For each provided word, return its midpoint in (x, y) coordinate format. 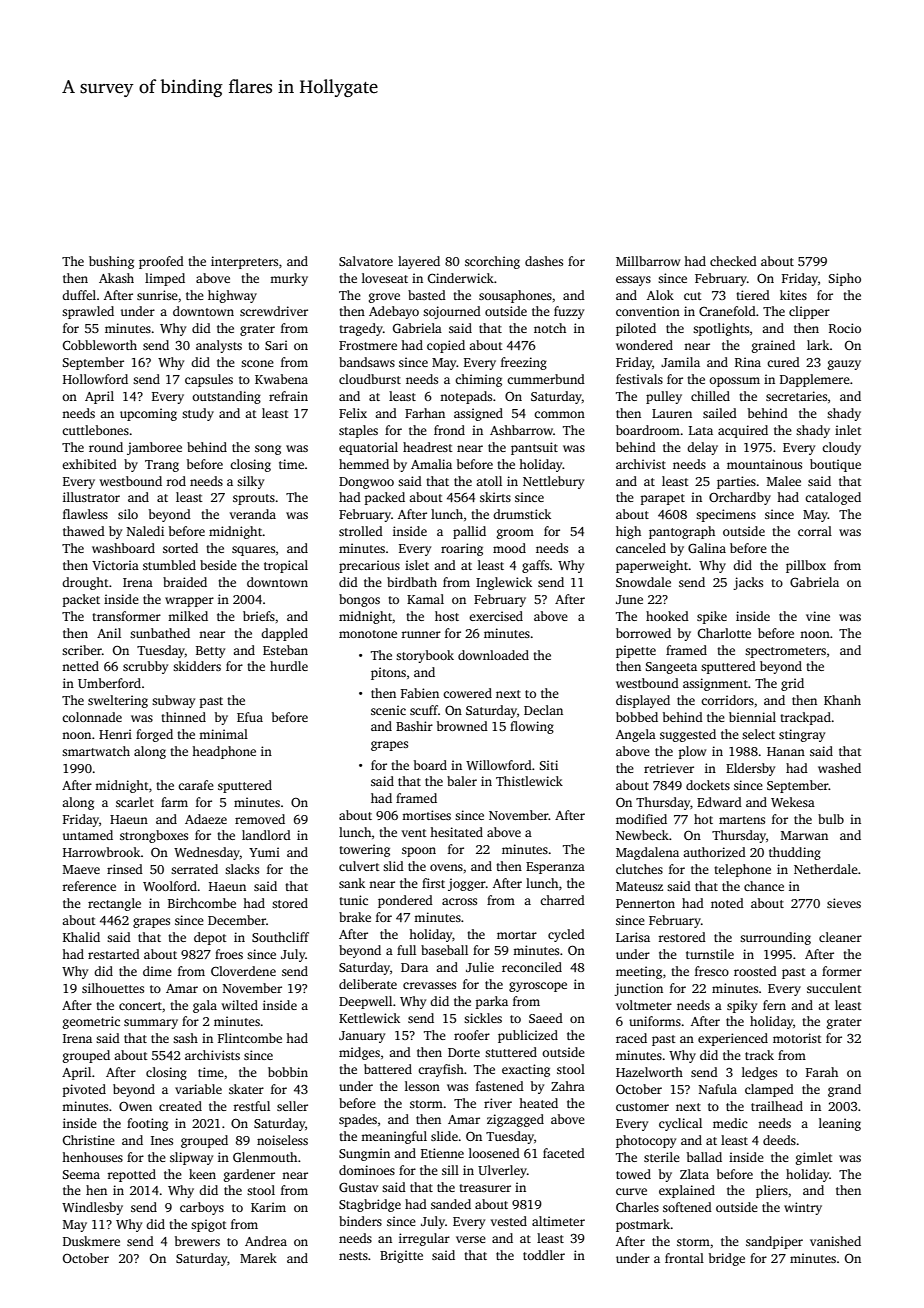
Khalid (81, 937)
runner (421, 634)
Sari (276, 345)
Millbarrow (648, 261)
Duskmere (91, 1241)
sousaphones (515, 296)
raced (631, 1038)
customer (642, 1107)
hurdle (289, 666)
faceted (564, 1153)
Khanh (842, 700)
